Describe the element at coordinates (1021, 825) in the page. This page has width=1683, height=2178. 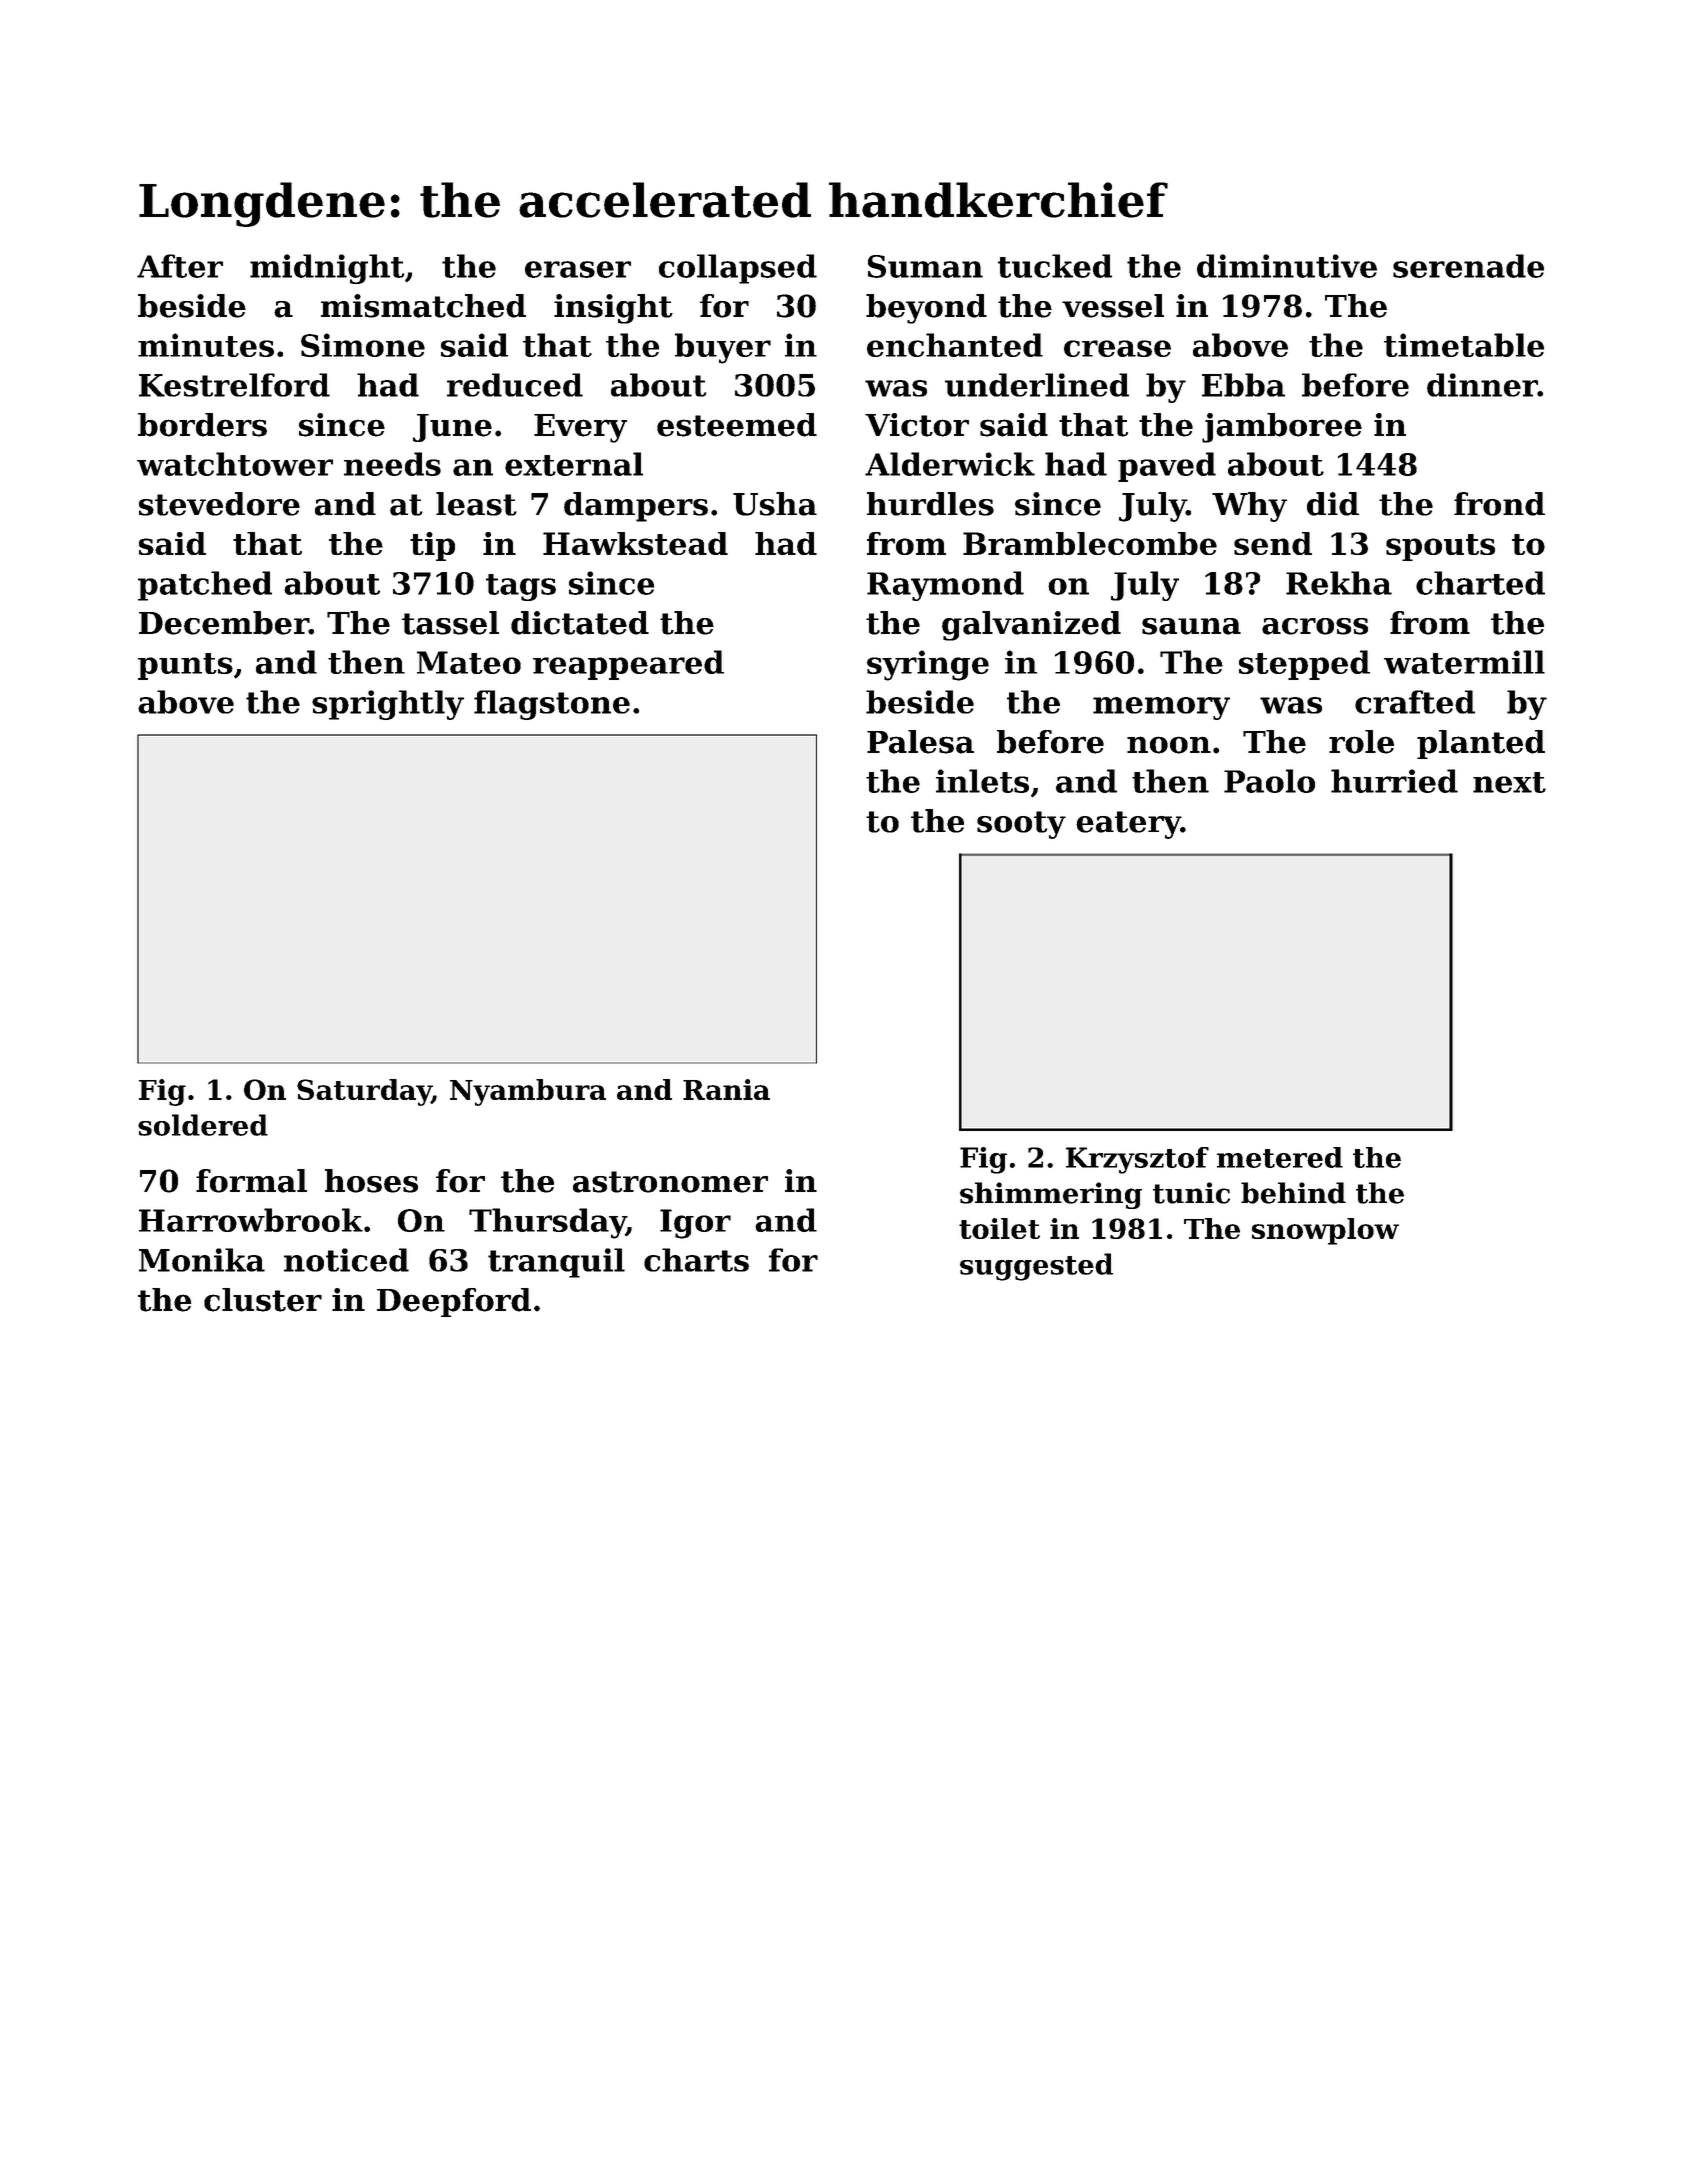
I see `sooty` at that location.
